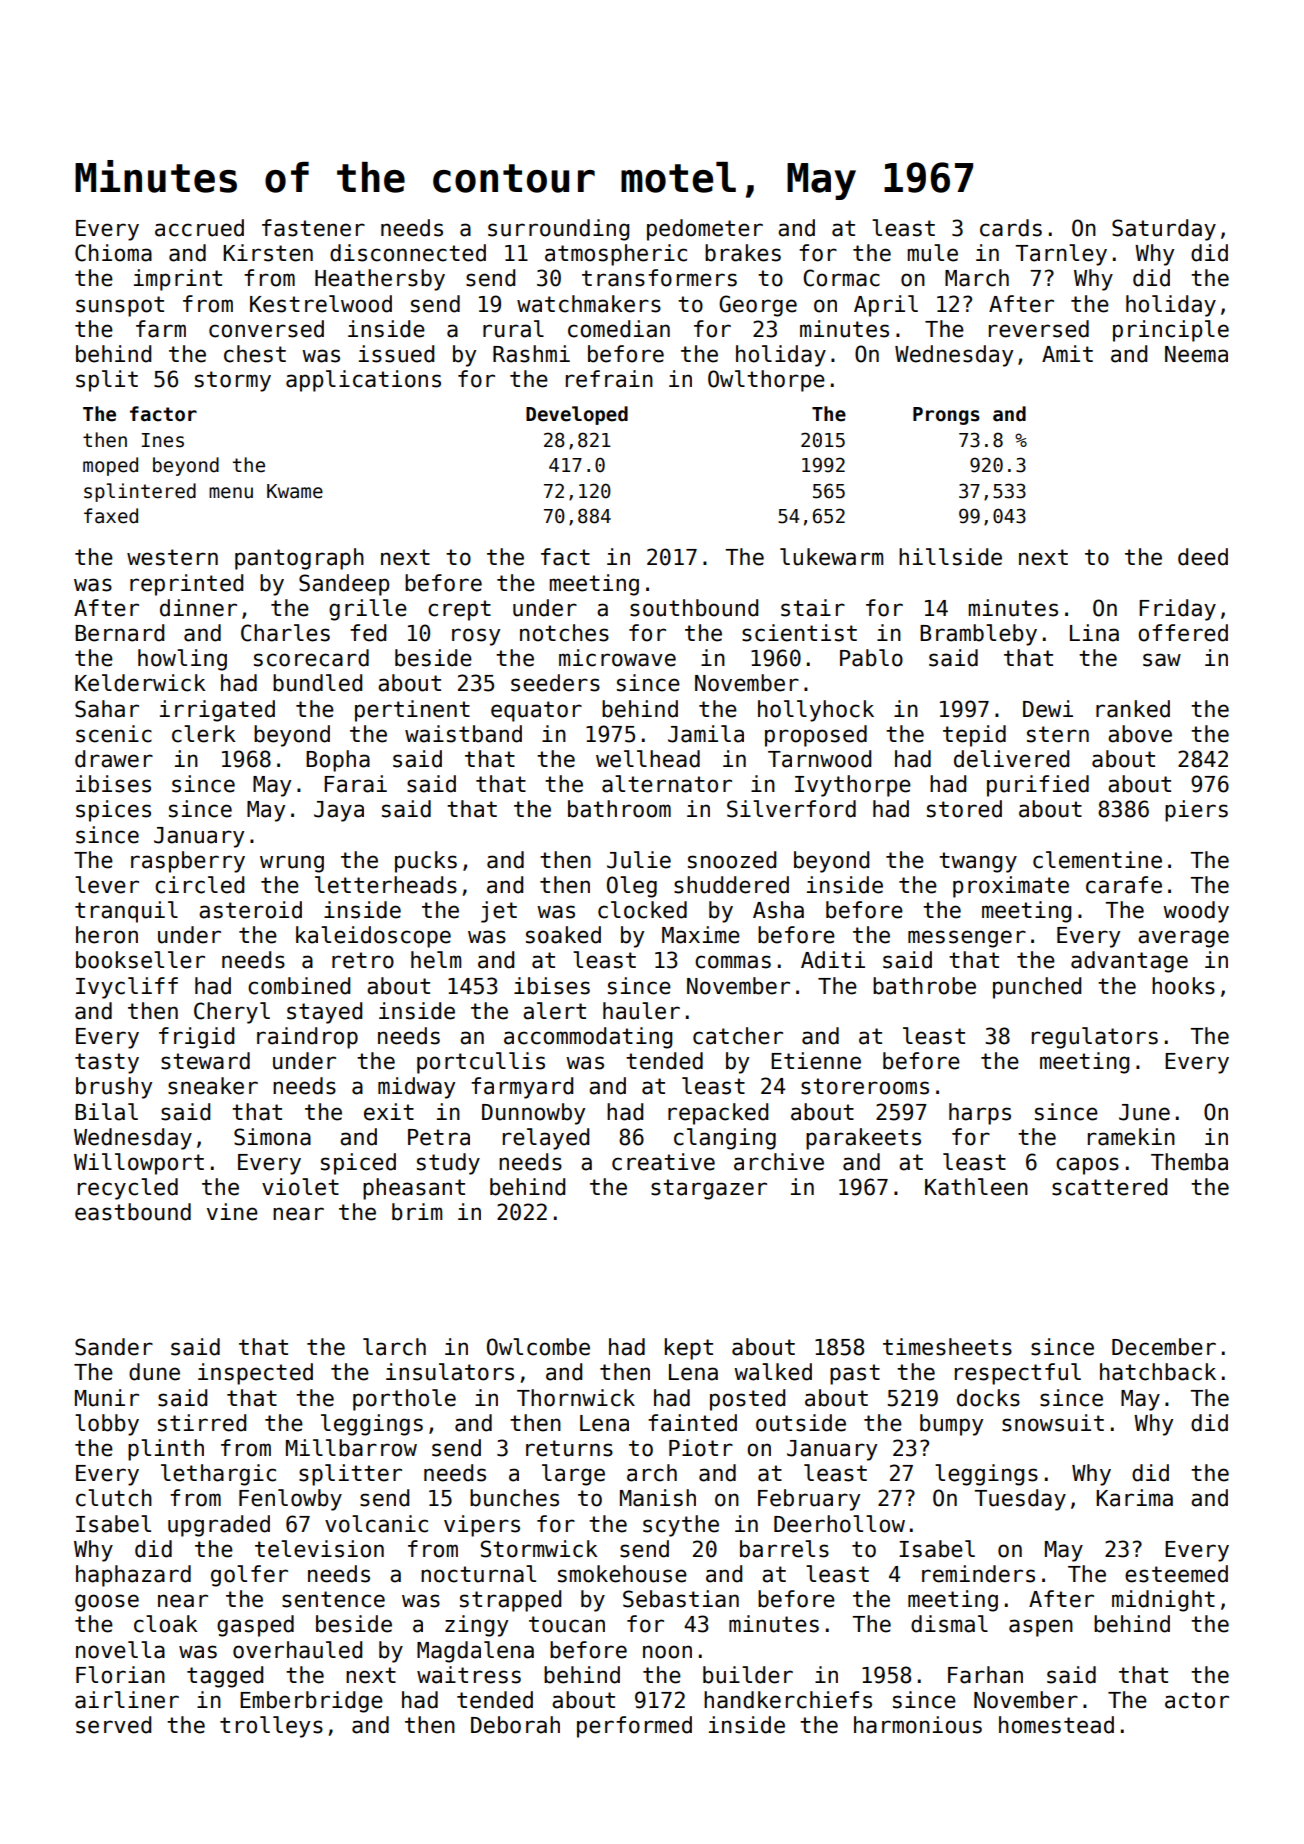 The height and width of the image is (1844, 1304). Describe the element at coordinates (113, 1725) in the image. I see `served` at that location.
